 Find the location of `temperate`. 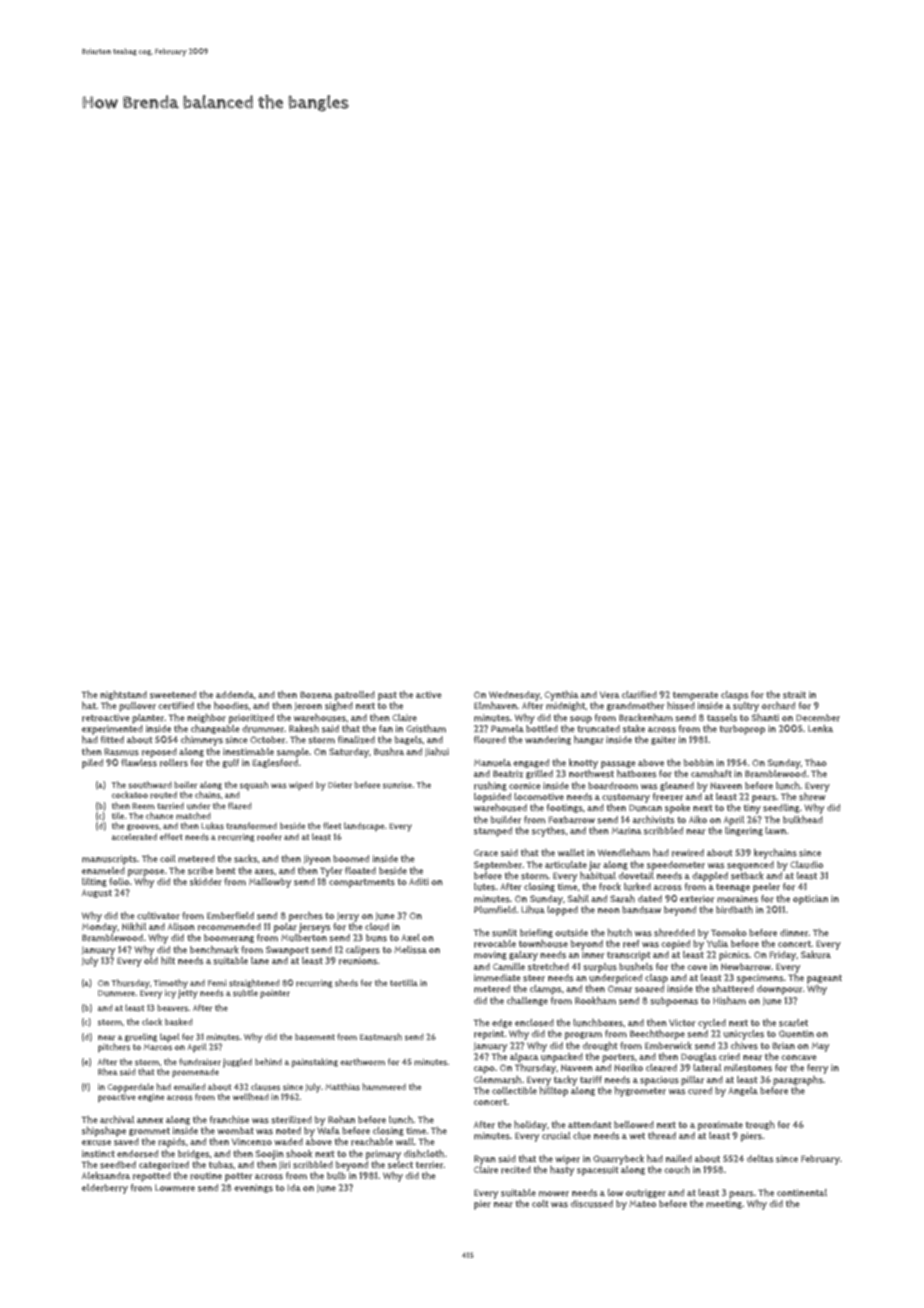

temperate is located at coordinates (695, 696).
